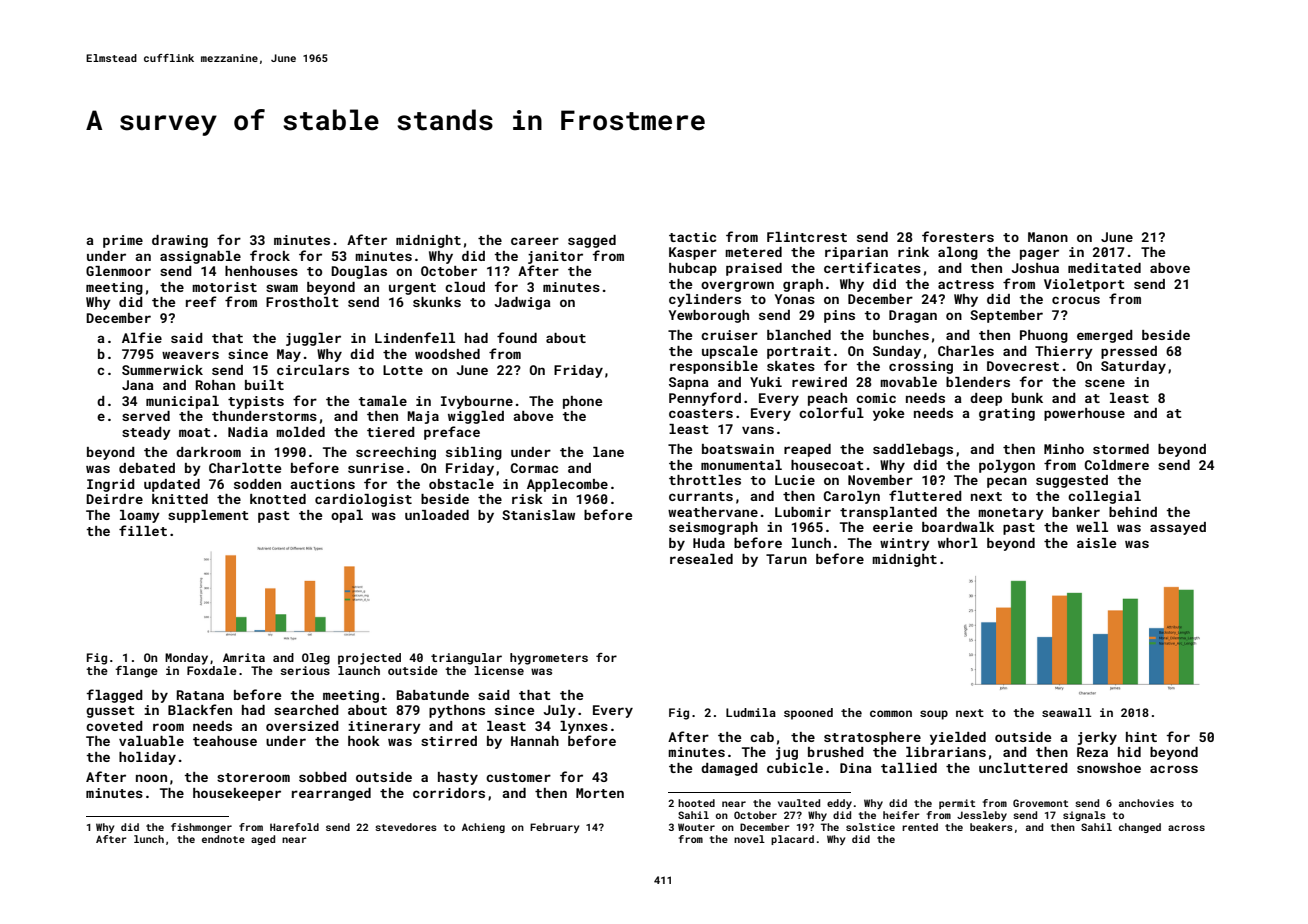  I want to click on frock, so click(270, 255).
